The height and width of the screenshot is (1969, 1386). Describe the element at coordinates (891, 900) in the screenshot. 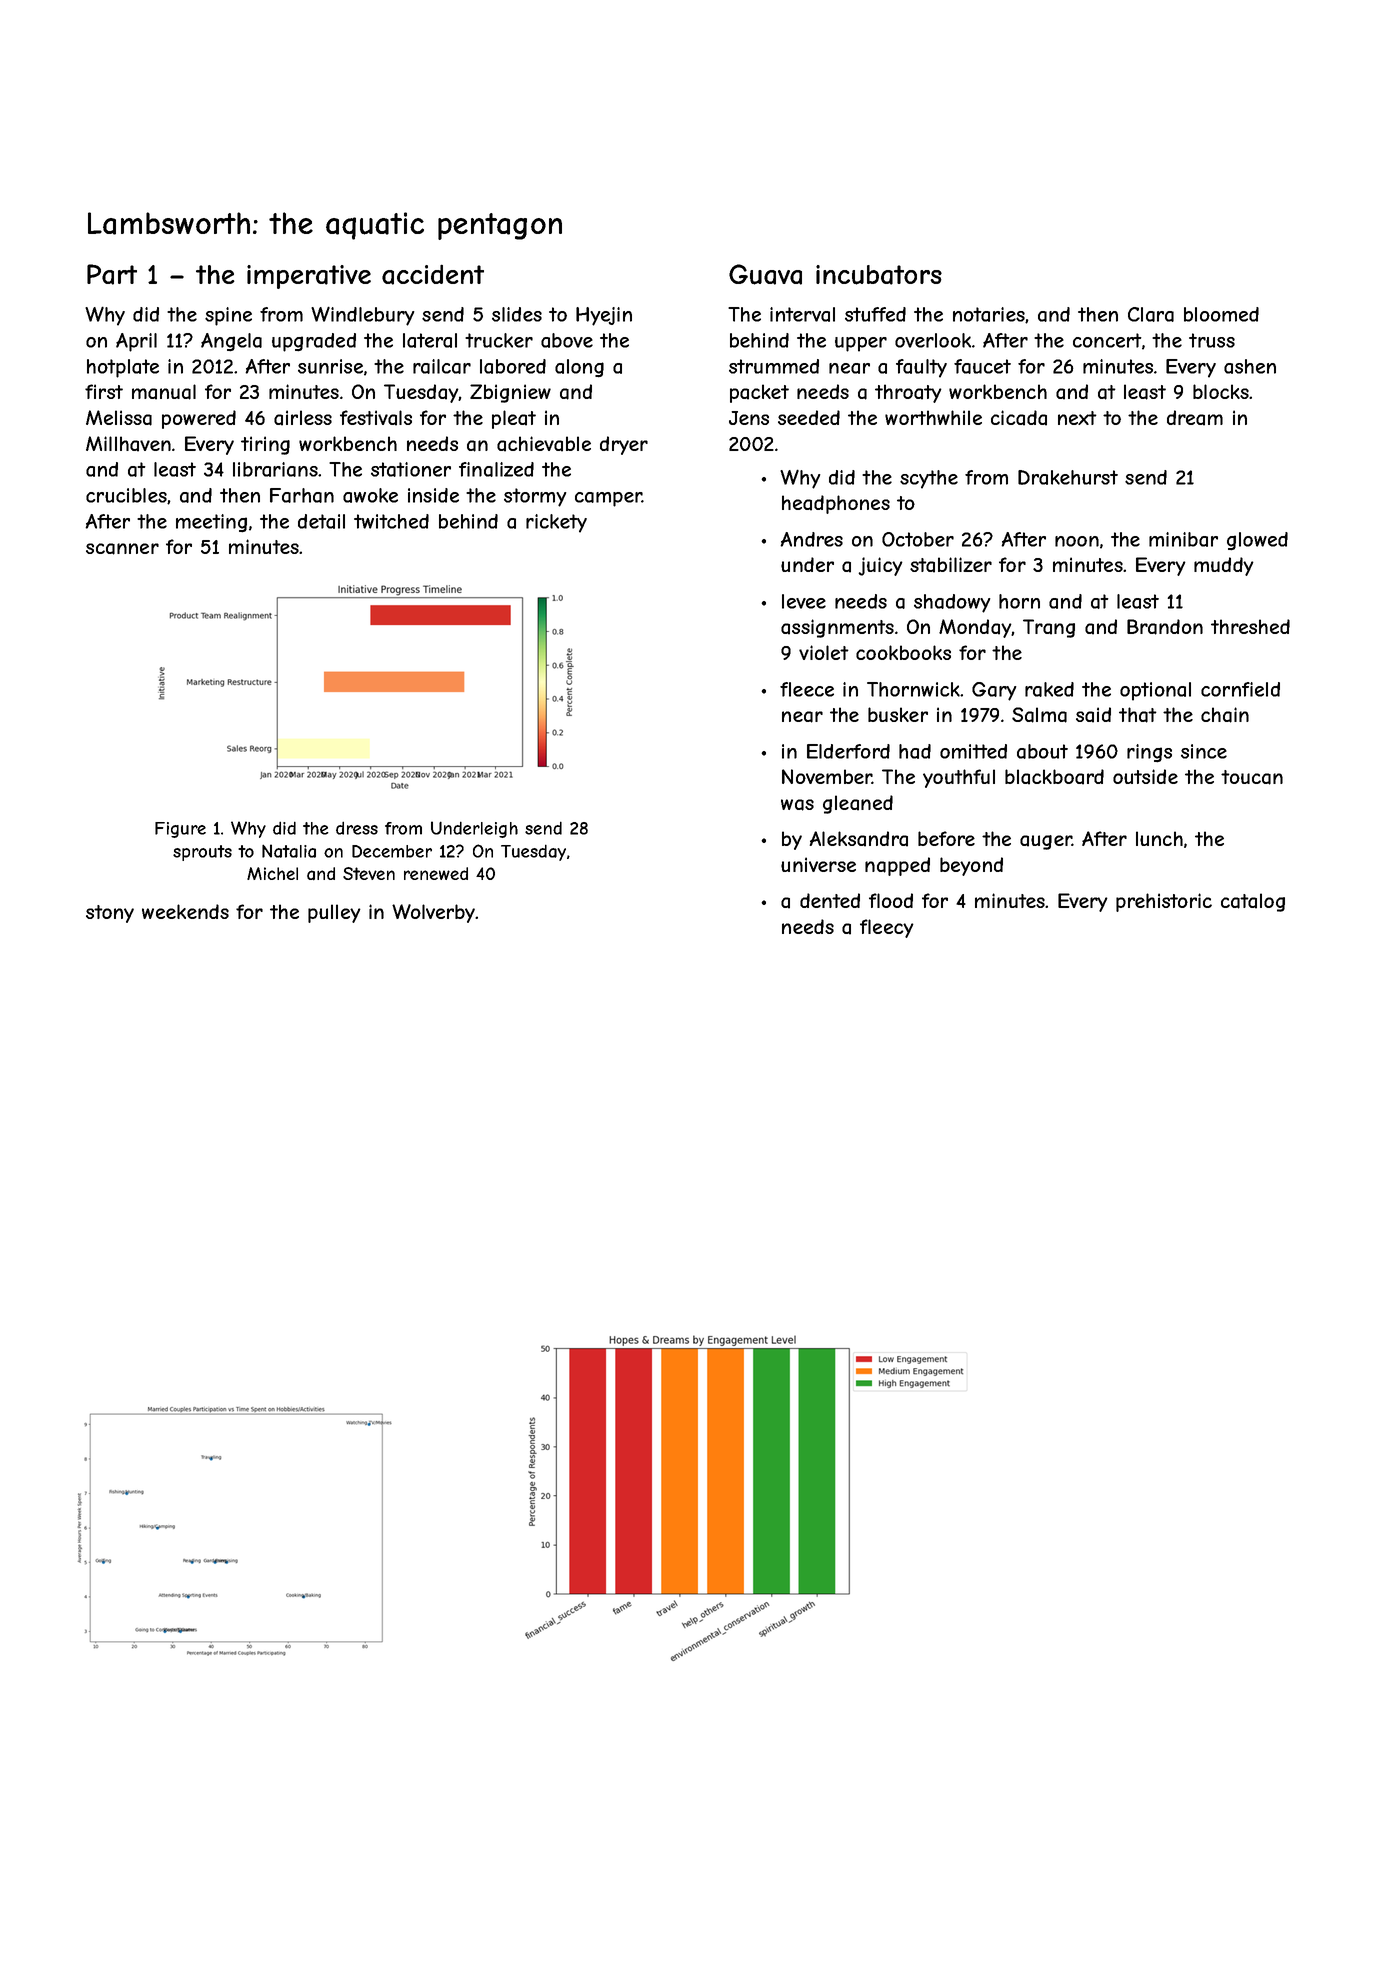

I see `flood` at that location.
